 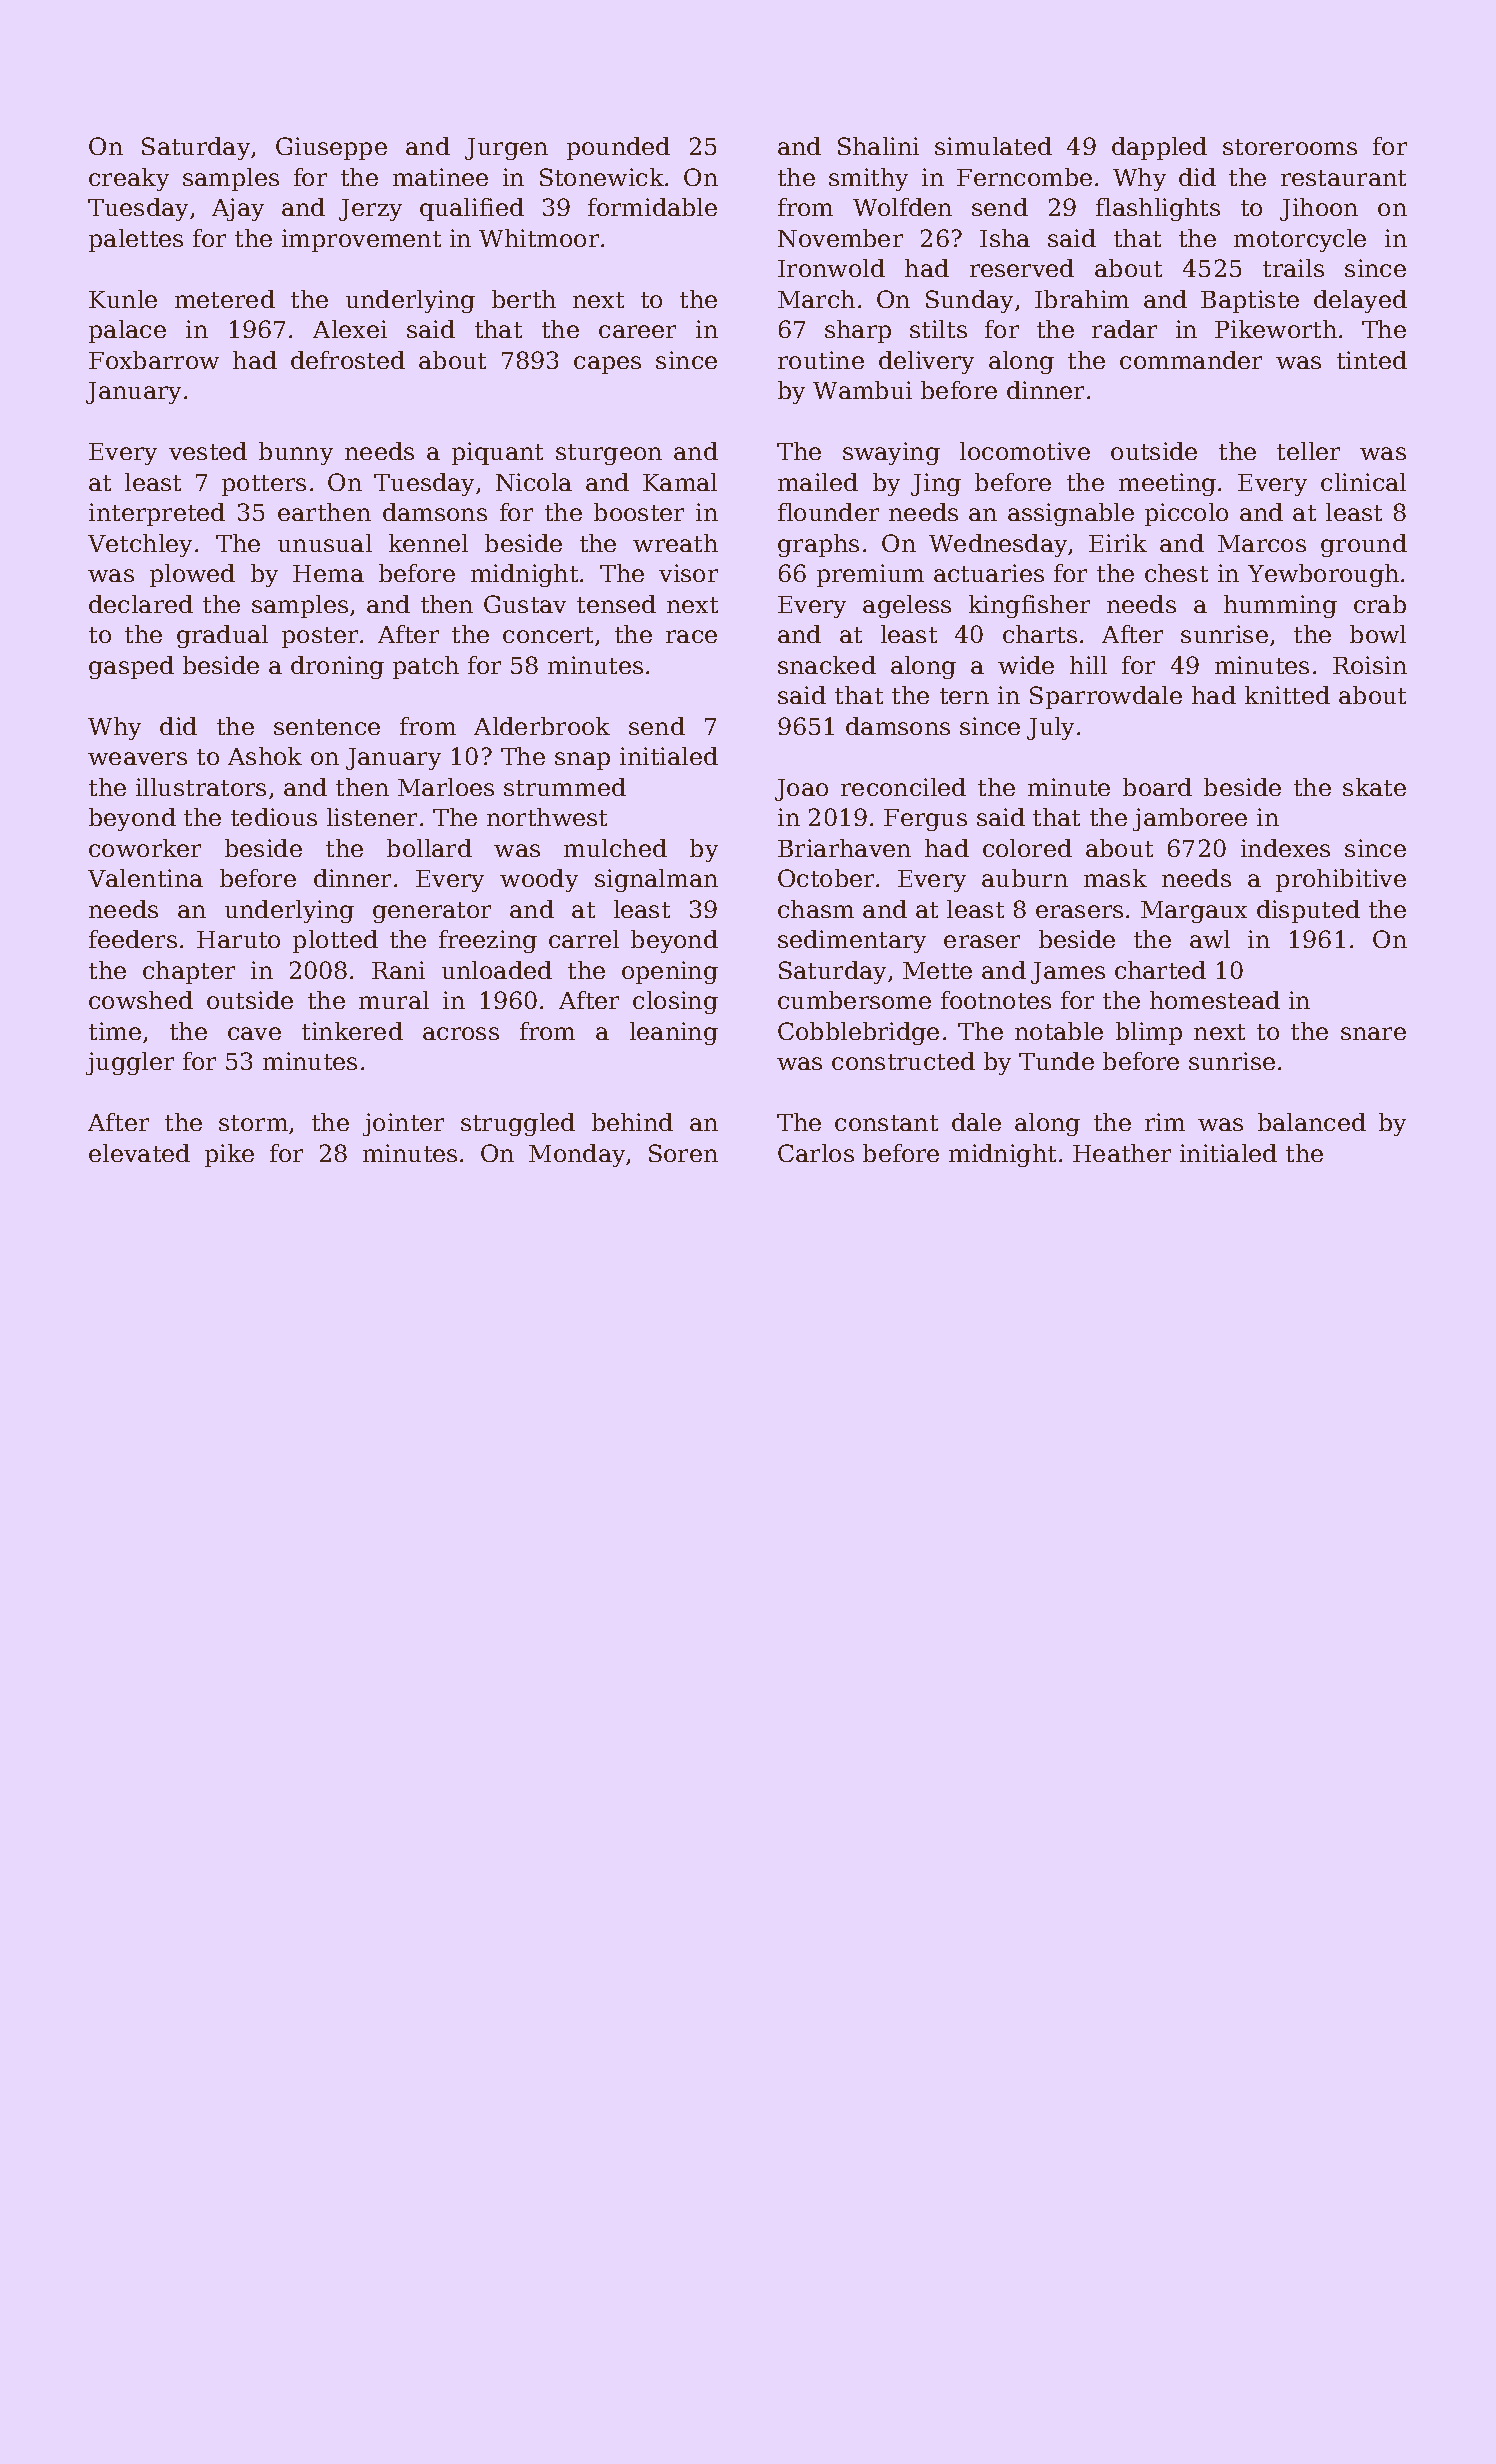 What do you see at coordinates (1262, 543) in the screenshot?
I see `Marcos` at bounding box center [1262, 543].
